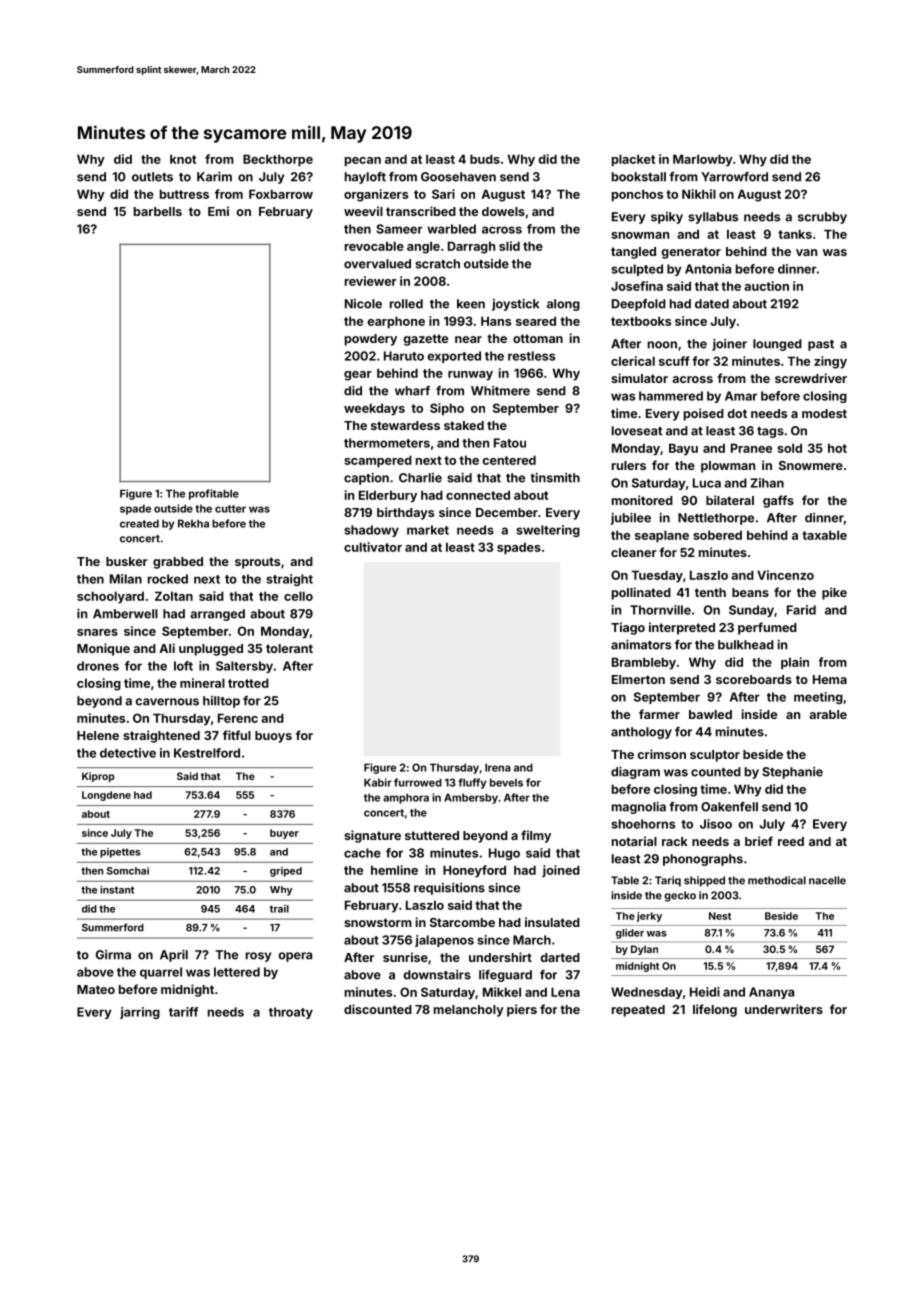  What do you see at coordinates (230, 509) in the page?
I see `cutter` at bounding box center [230, 509].
